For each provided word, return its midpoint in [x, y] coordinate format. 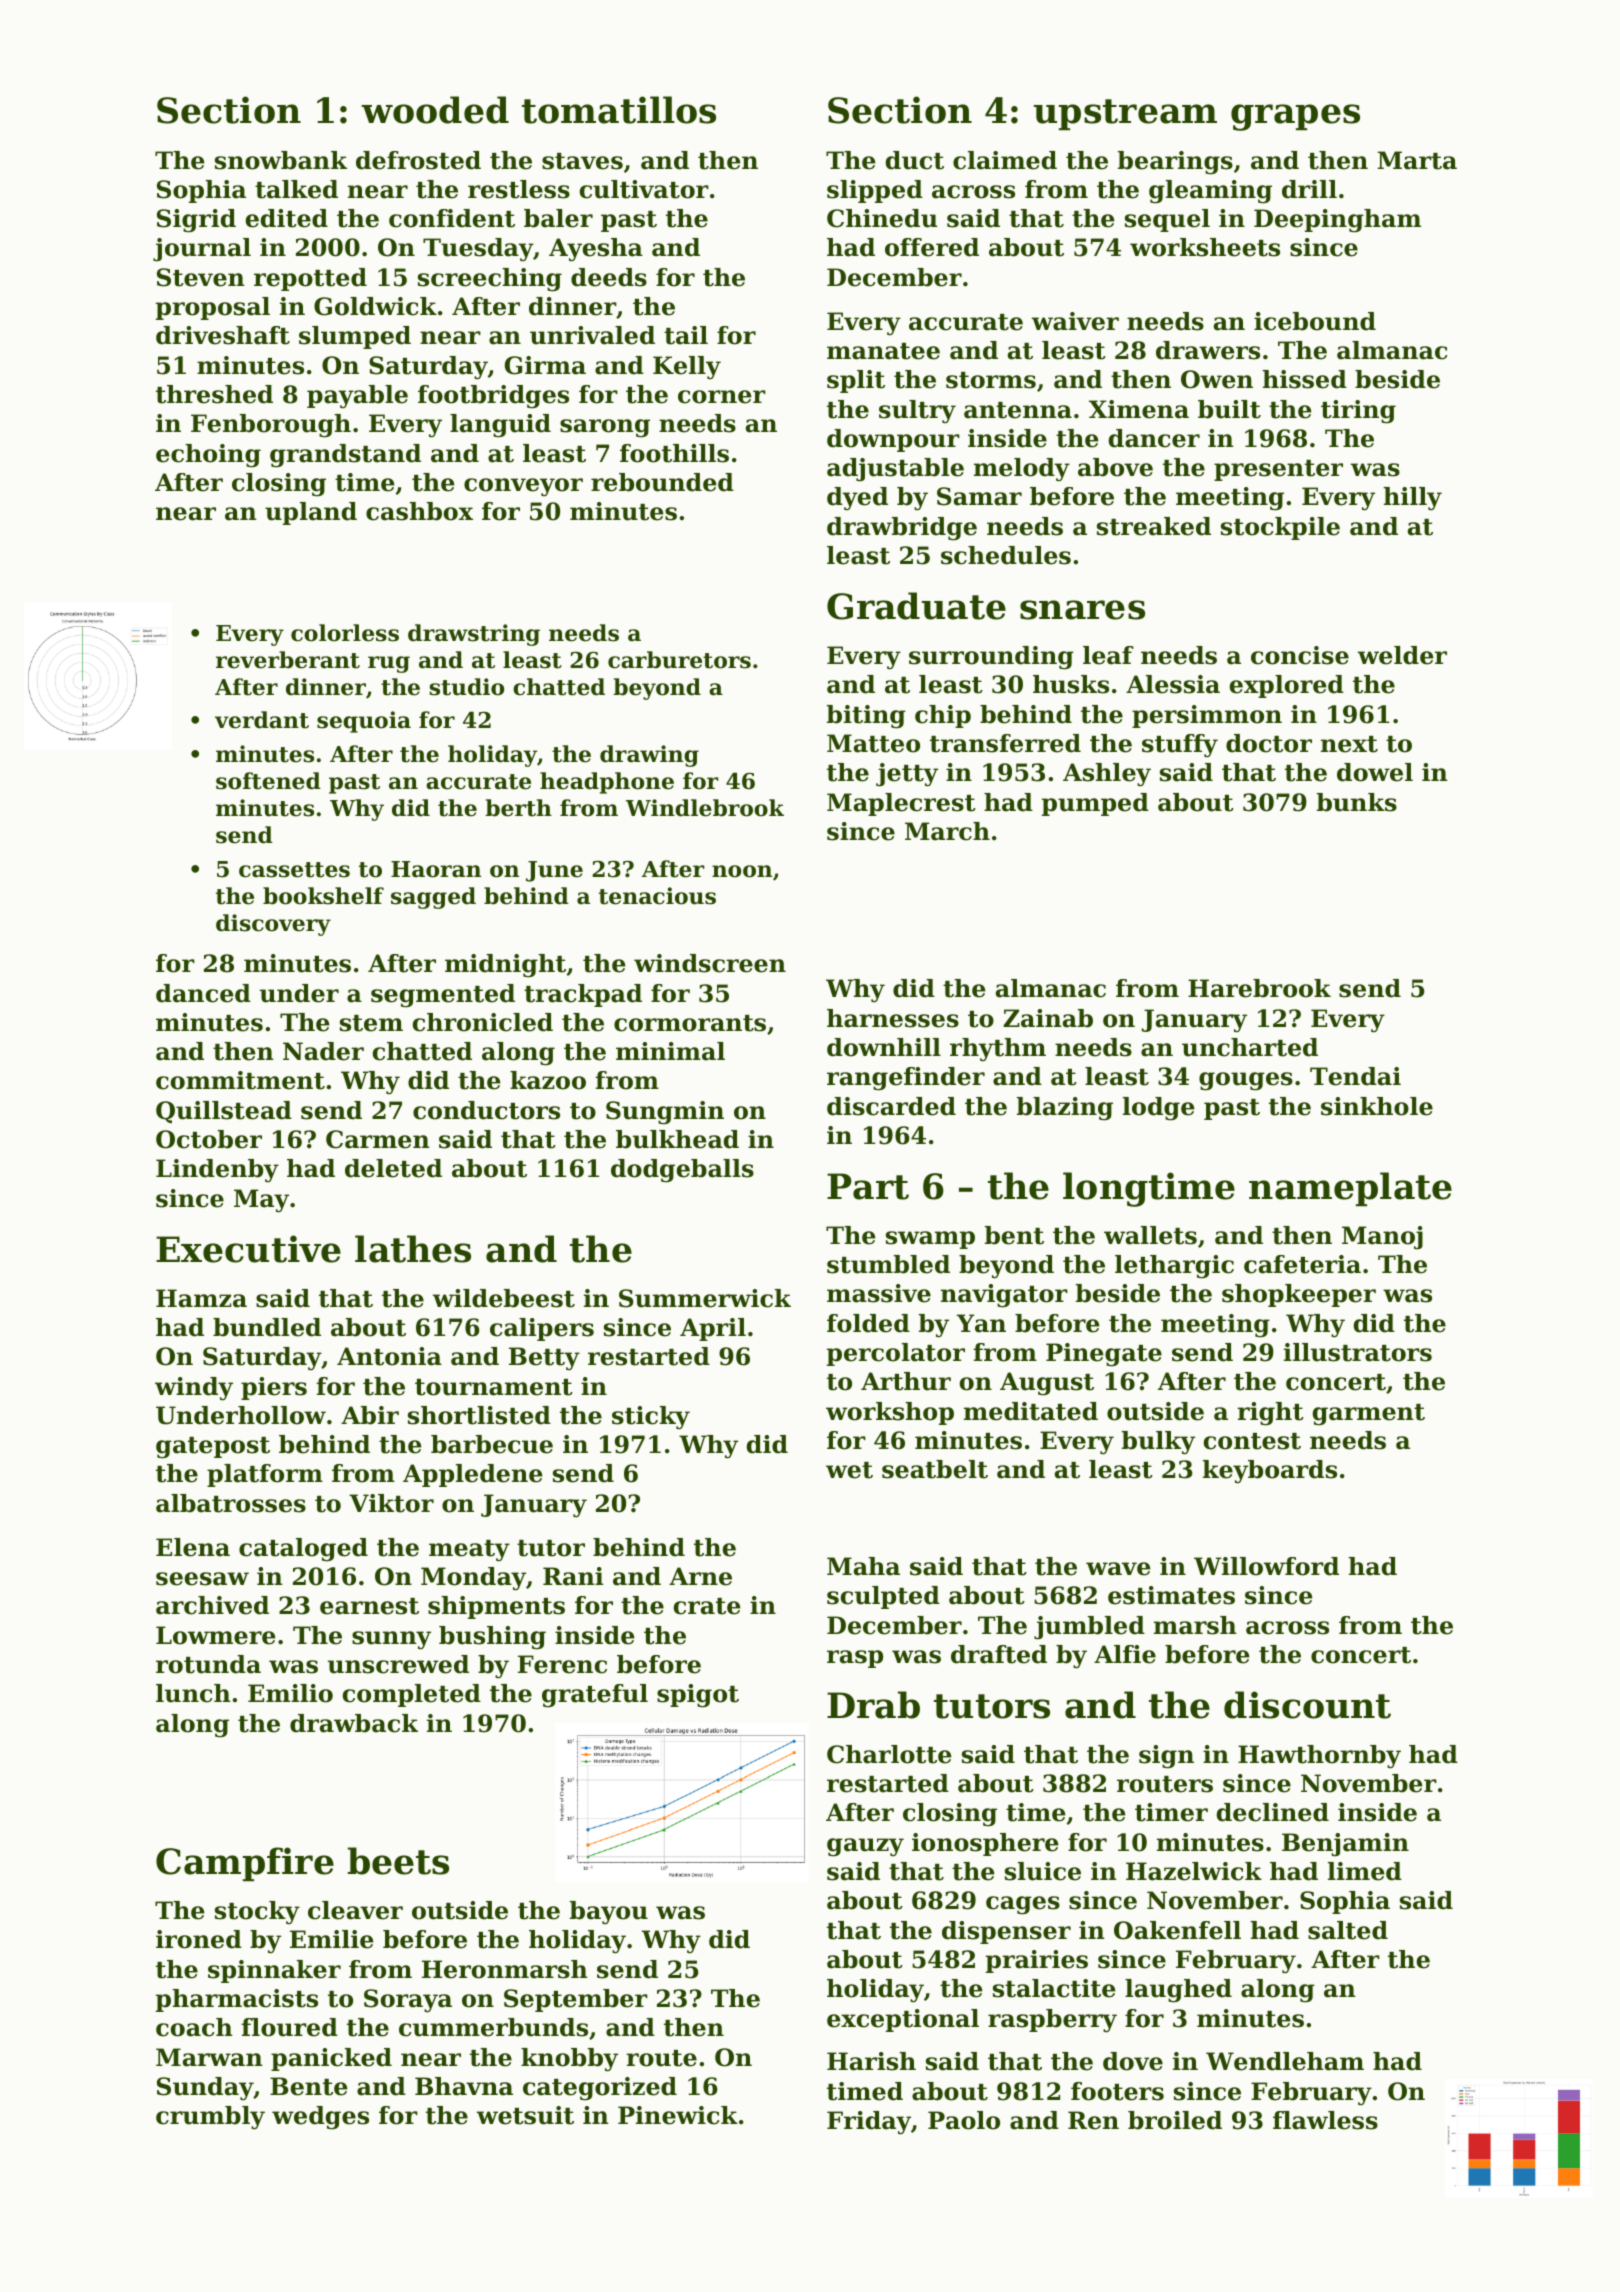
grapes [1295, 117]
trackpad [583, 995]
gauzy [865, 1847]
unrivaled [592, 335]
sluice [1043, 1871]
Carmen [378, 1139]
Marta [1417, 160]
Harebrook [1259, 988]
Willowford [1266, 1566]
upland [311, 513]
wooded [435, 110]
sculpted [883, 1597]
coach [194, 2027]
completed [412, 1695]
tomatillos [619, 110]
